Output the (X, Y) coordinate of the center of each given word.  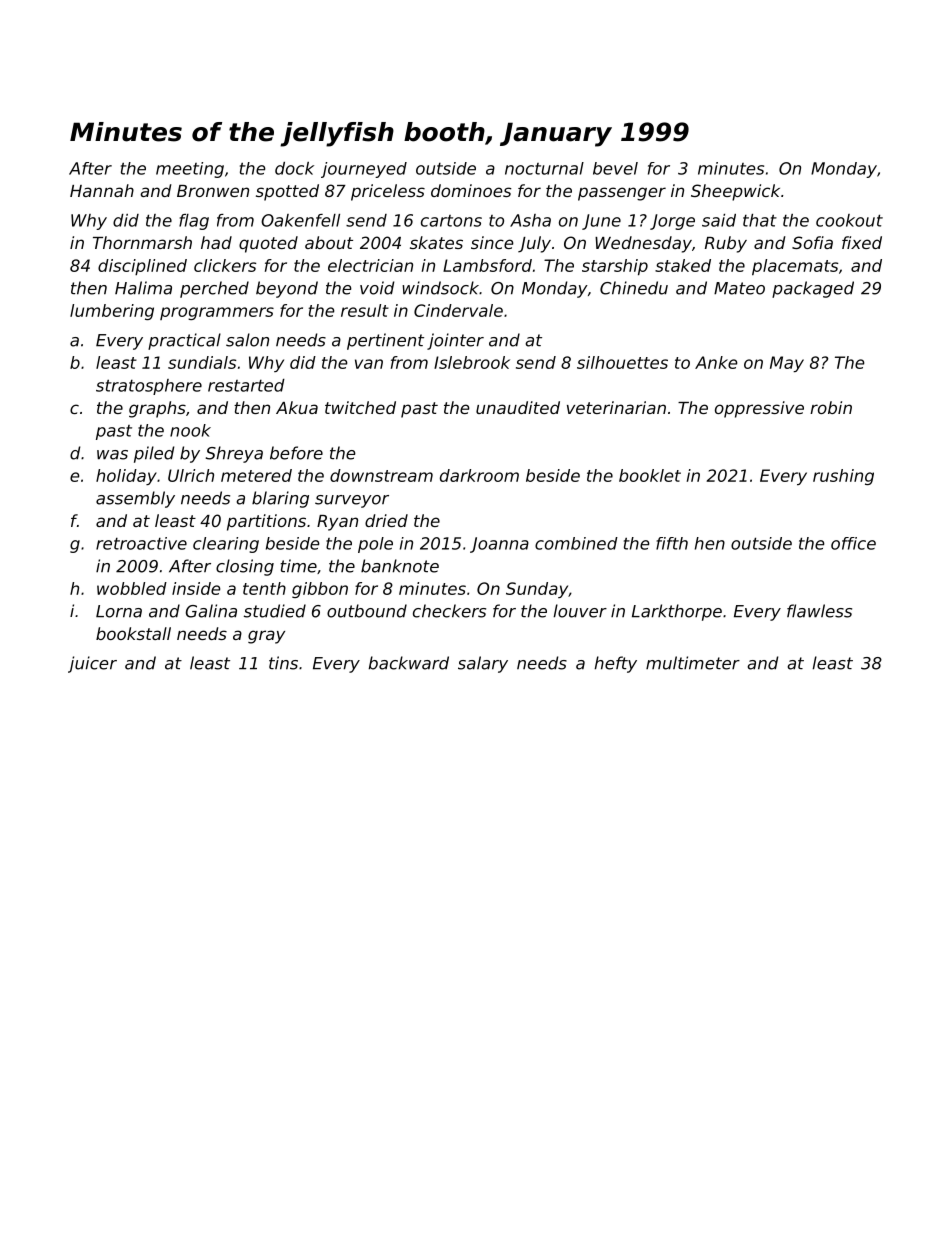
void (377, 288)
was (112, 455)
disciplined (142, 267)
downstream (381, 475)
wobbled (132, 588)
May (787, 364)
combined (576, 543)
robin (831, 407)
